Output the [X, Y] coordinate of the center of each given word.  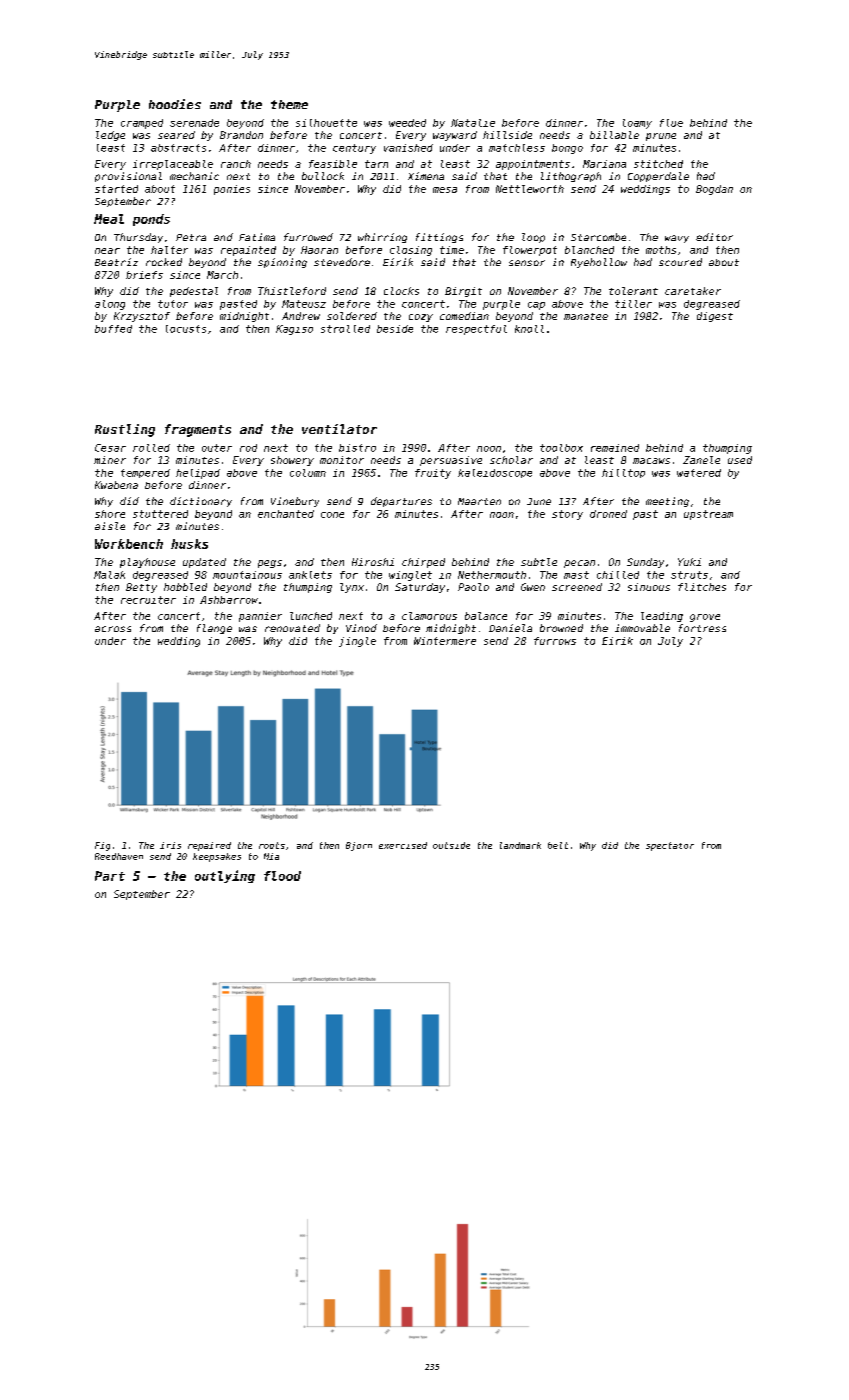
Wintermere [445, 641]
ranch [236, 164]
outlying [225, 876]
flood [282, 876]
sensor [527, 263]
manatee [586, 316]
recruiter [148, 600]
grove [705, 618]
